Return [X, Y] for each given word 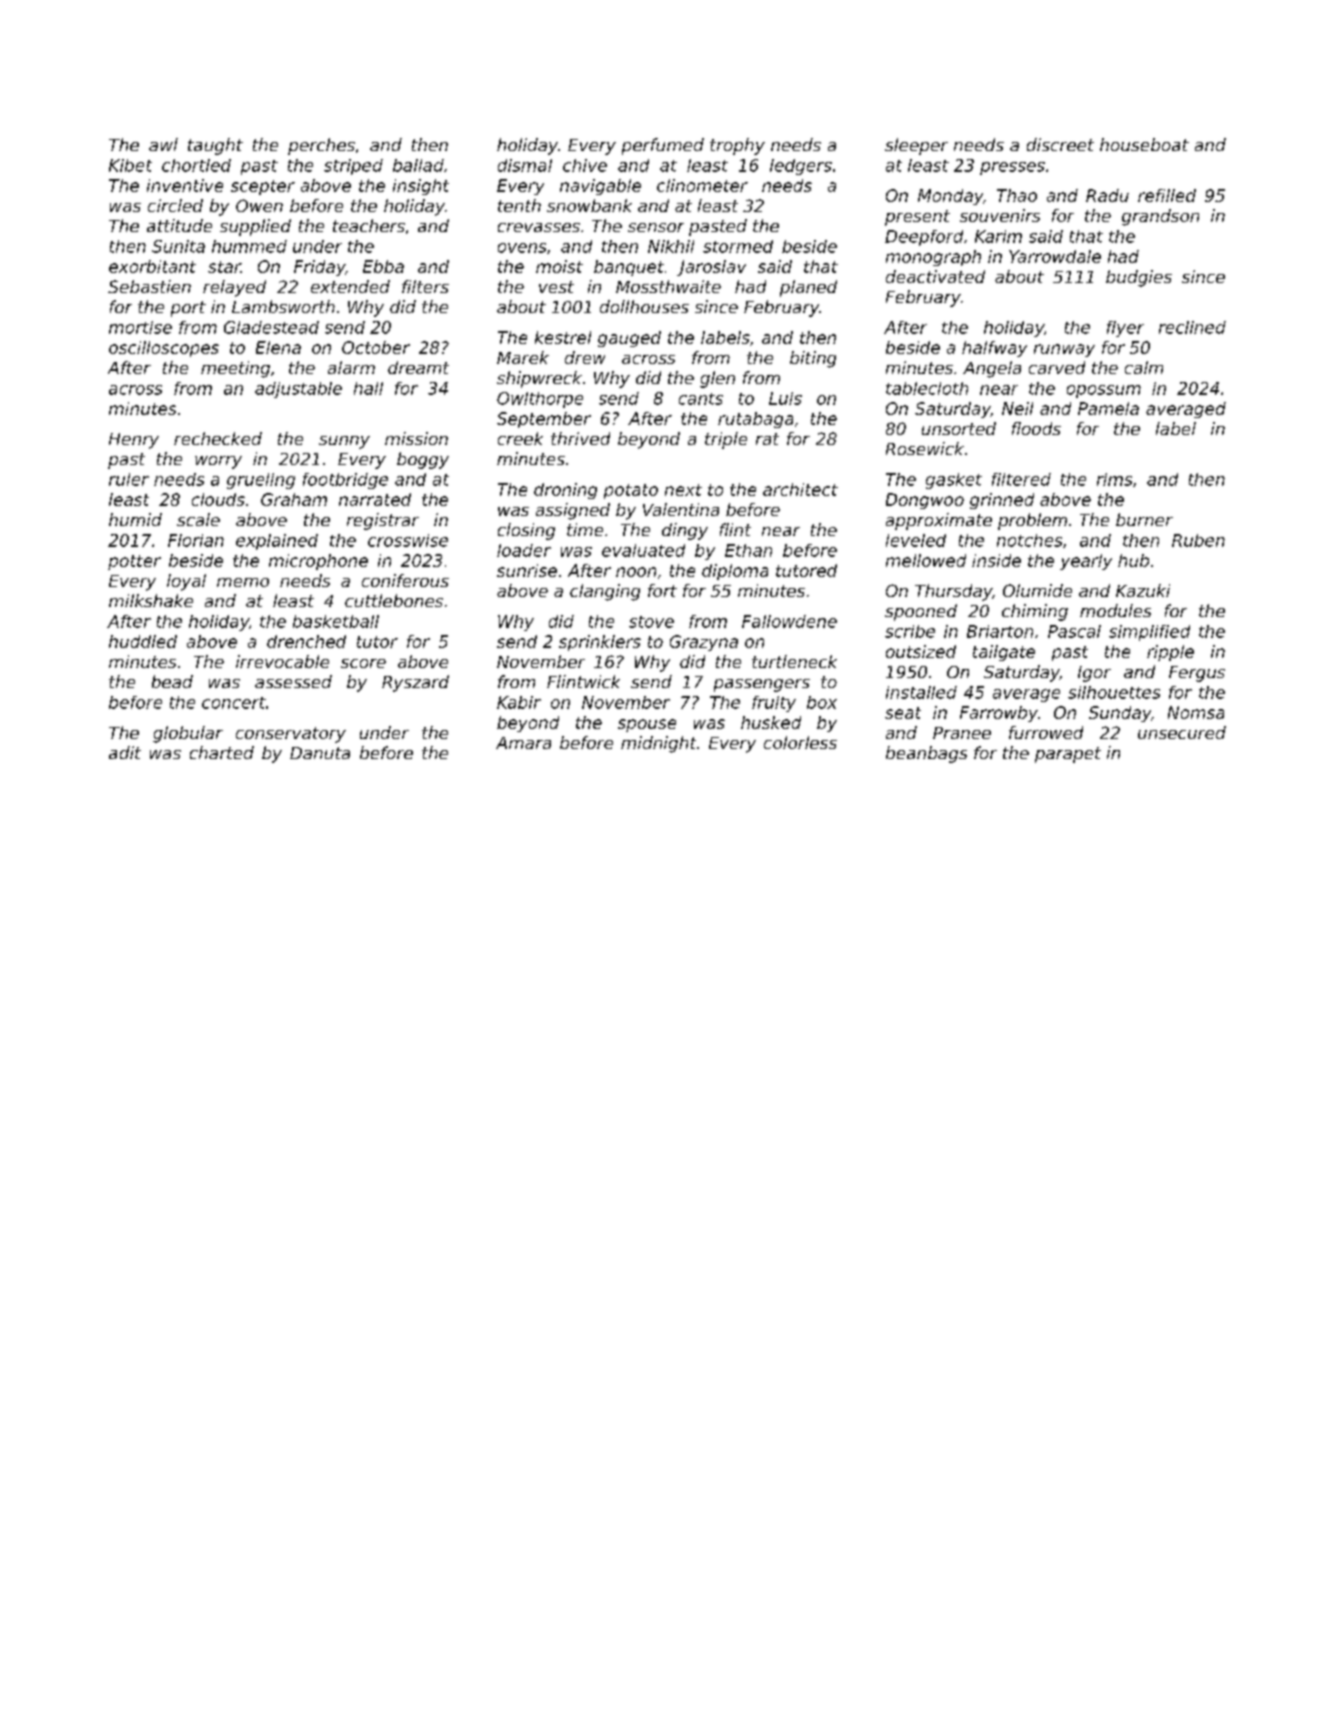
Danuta [320, 753]
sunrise [527, 570]
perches [321, 146]
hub [1133, 560]
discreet [1060, 144]
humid [135, 519]
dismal [525, 165]
